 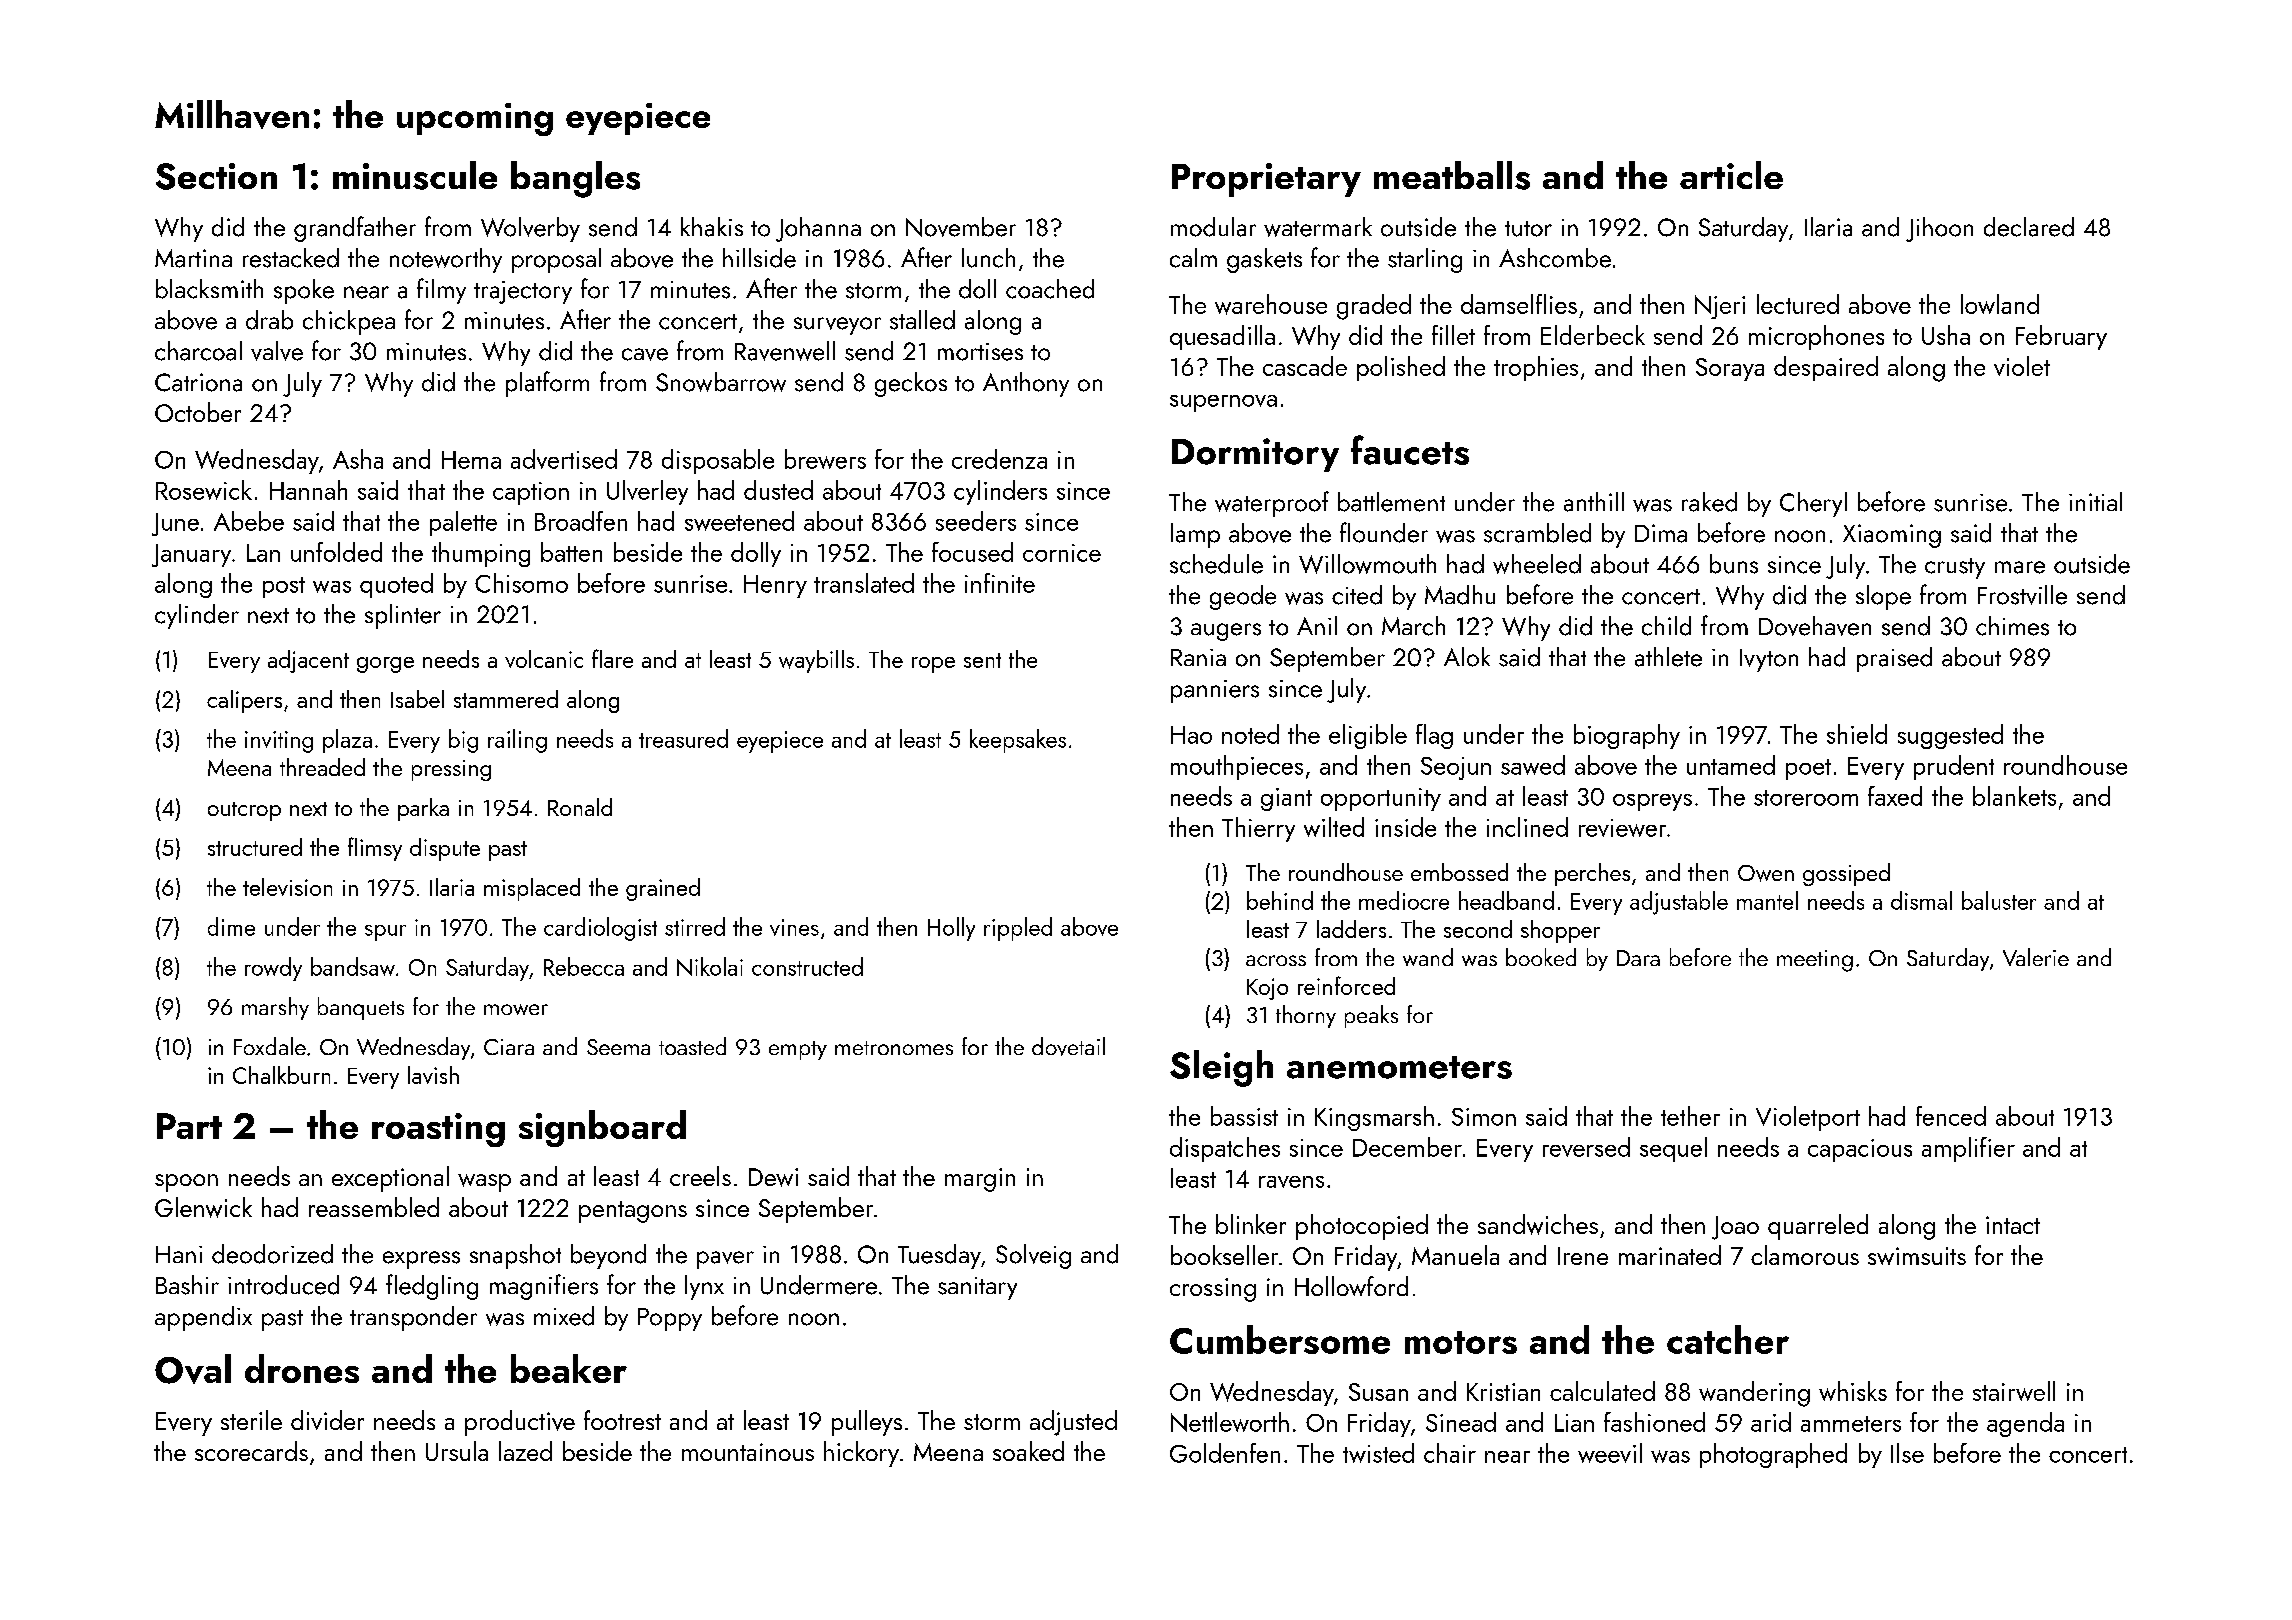 I want to click on stairwell, so click(x=2014, y=1391).
